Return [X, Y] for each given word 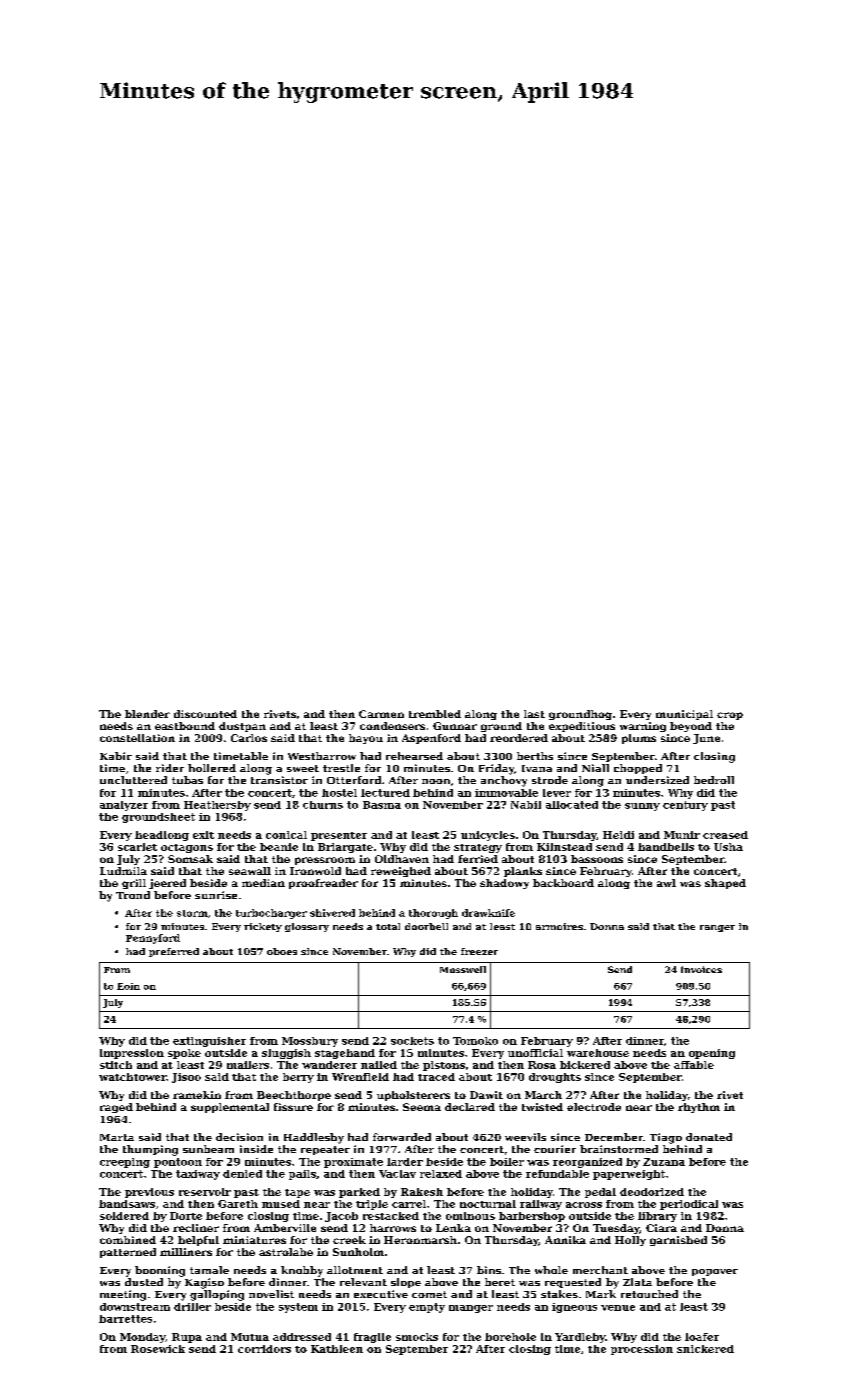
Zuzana [664, 1162]
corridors [264, 1349]
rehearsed [414, 756]
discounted [205, 714]
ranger [717, 928]
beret [500, 1282]
